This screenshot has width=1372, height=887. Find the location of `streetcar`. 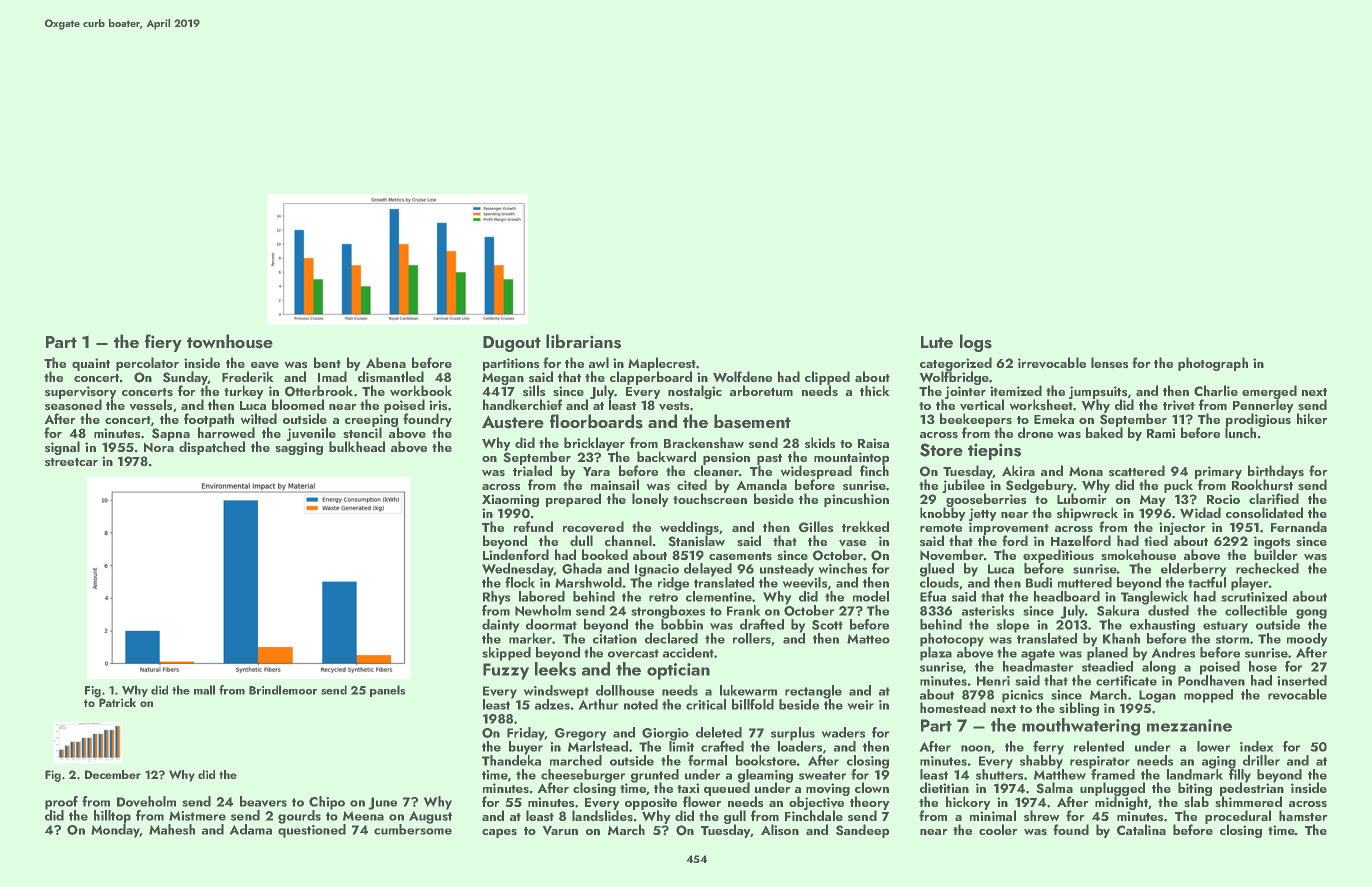

streetcar is located at coordinates (71, 462).
